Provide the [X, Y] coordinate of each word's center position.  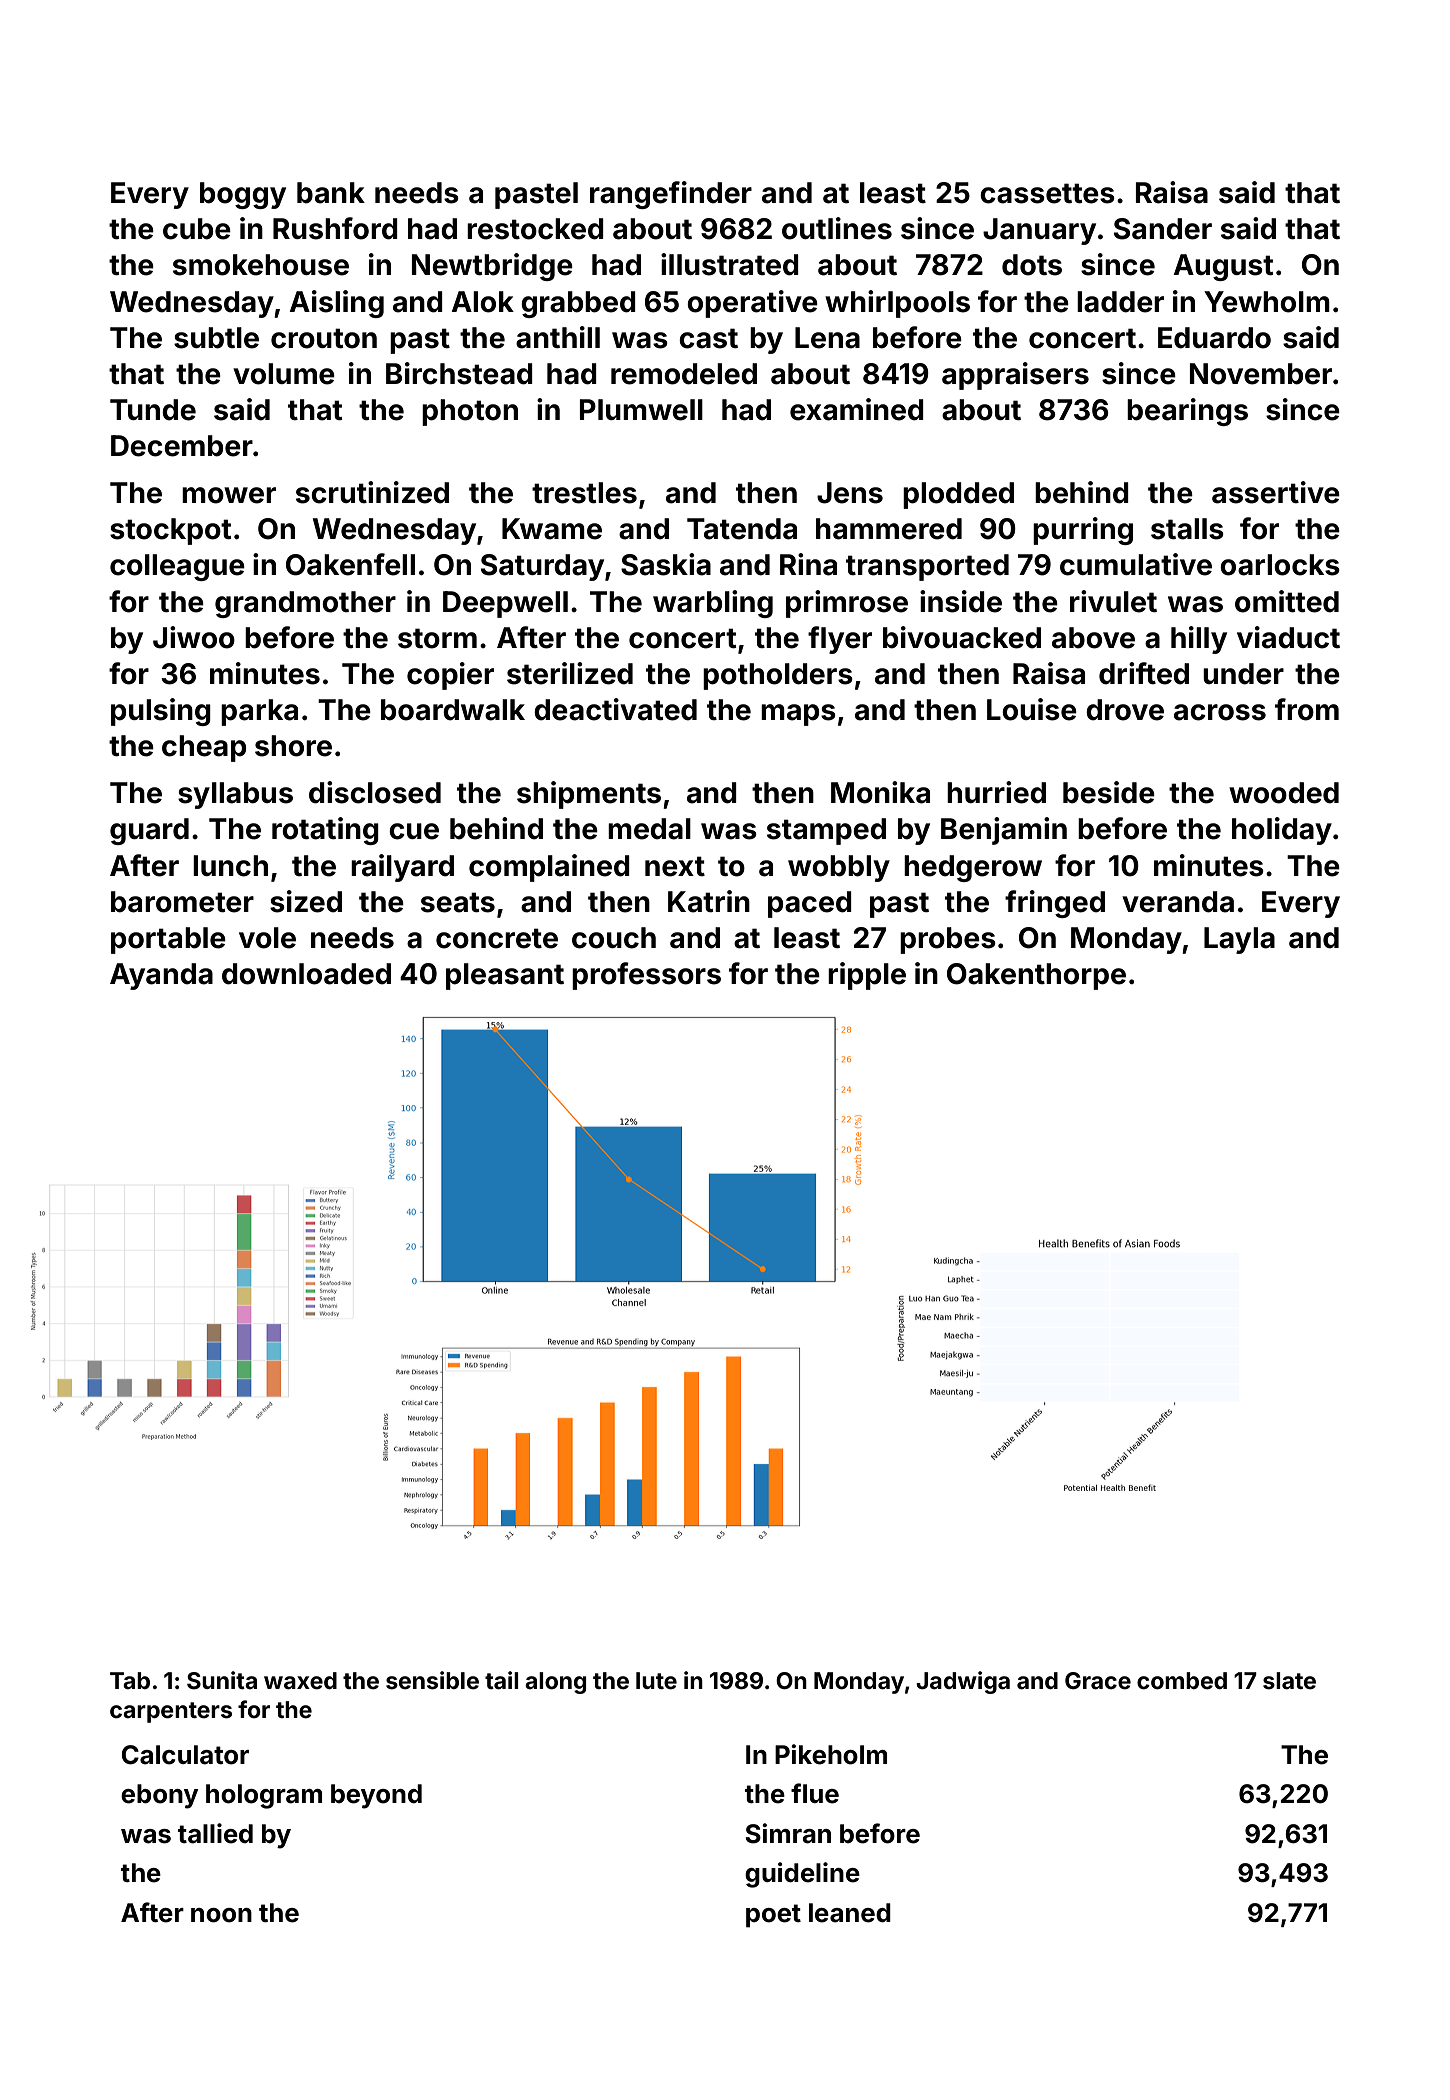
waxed [300, 1681]
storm [437, 638]
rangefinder [671, 195]
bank [331, 193]
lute [656, 1681]
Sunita [222, 1680]
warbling [713, 604]
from [1307, 709]
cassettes [1047, 193]
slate [1289, 1681]
